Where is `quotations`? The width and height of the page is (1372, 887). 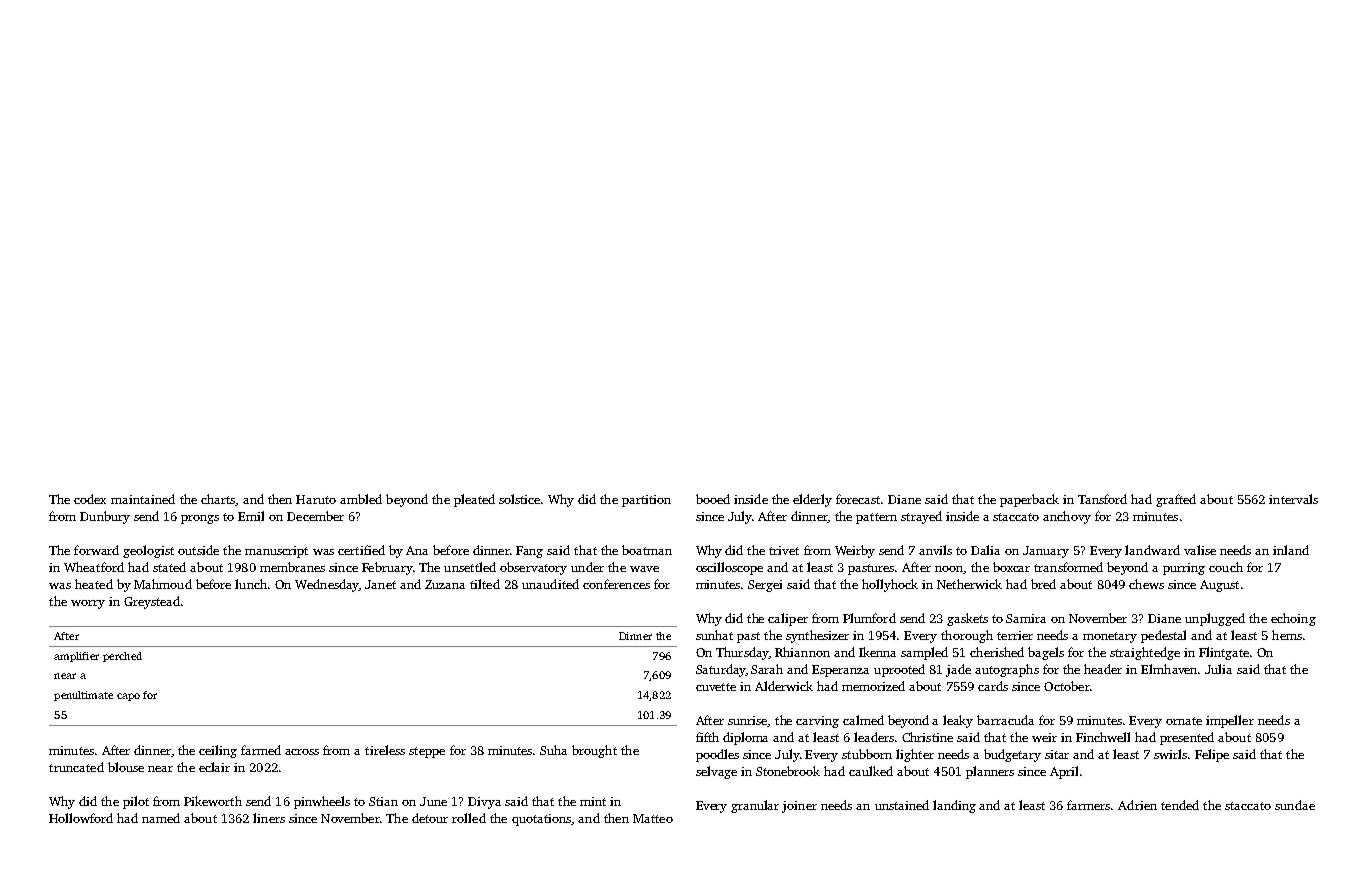
quotations is located at coordinates (541, 820).
